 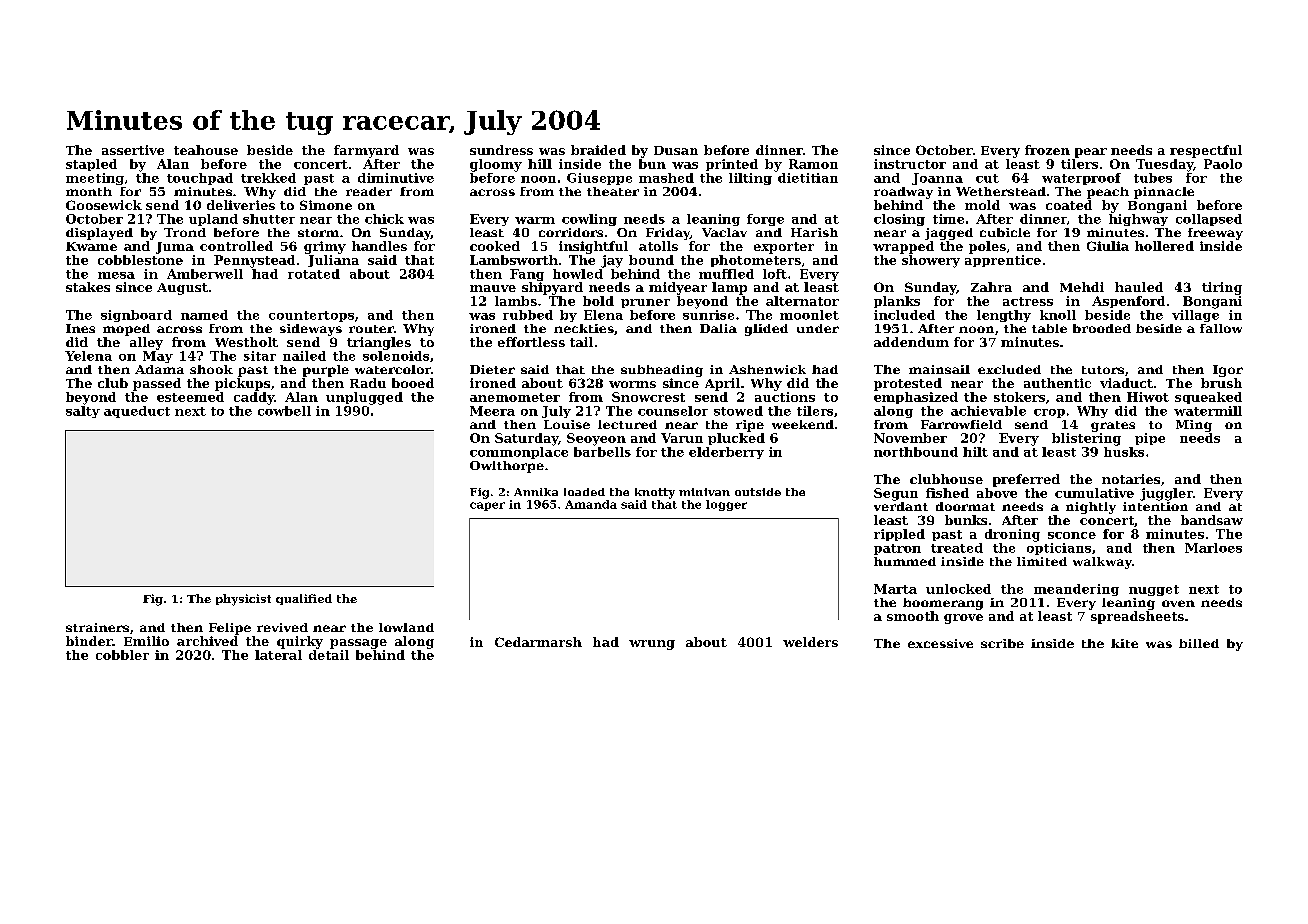 What do you see at coordinates (487, 506) in the screenshot?
I see `caper` at bounding box center [487, 506].
